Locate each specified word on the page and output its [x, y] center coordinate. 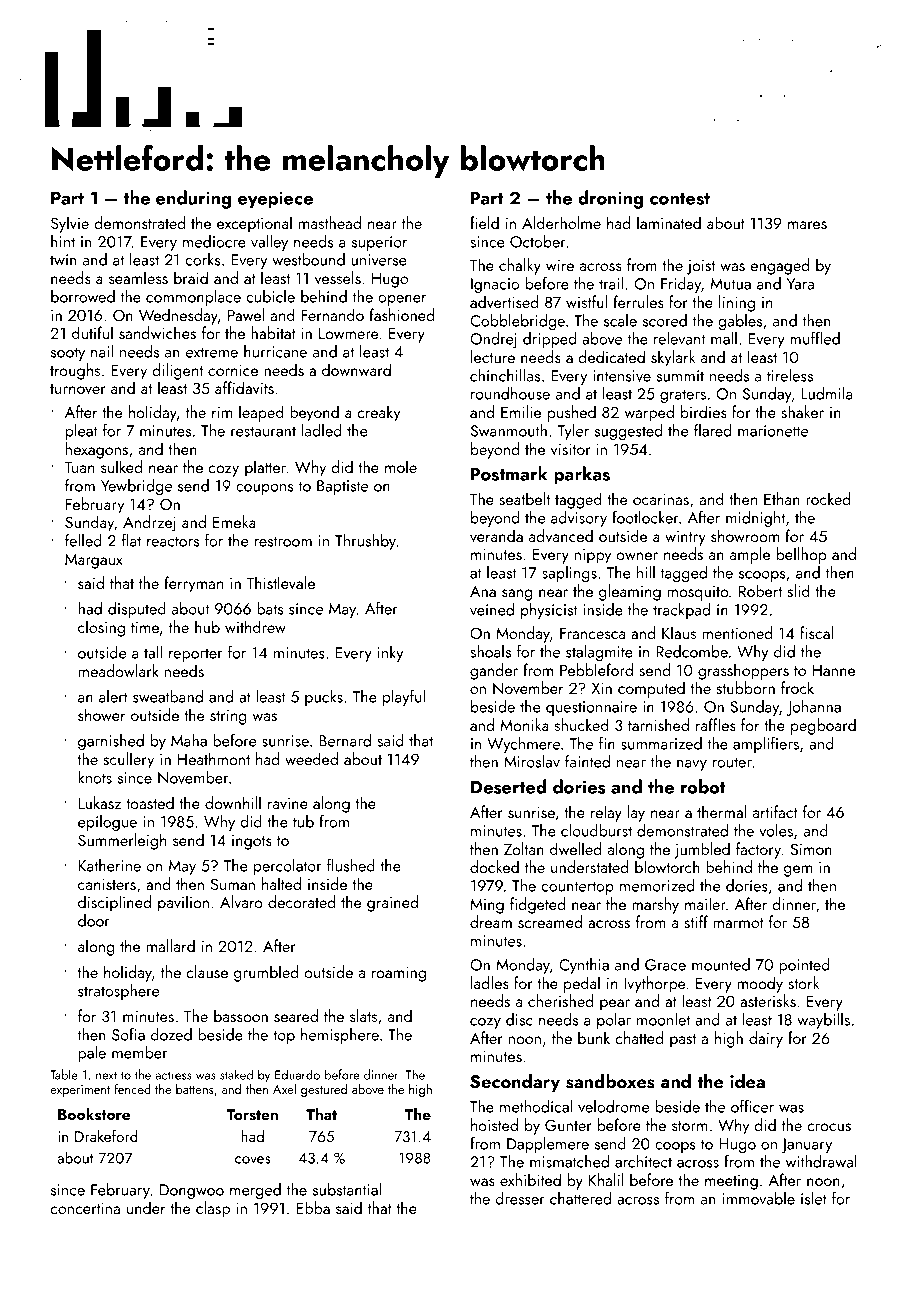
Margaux [94, 561]
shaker [802, 411]
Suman [233, 884]
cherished [561, 1000]
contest [680, 199]
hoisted [494, 1124]
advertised [504, 301]
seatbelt [524, 498]
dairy [766, 1039]
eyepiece [275, 200]
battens [195, 1089]
